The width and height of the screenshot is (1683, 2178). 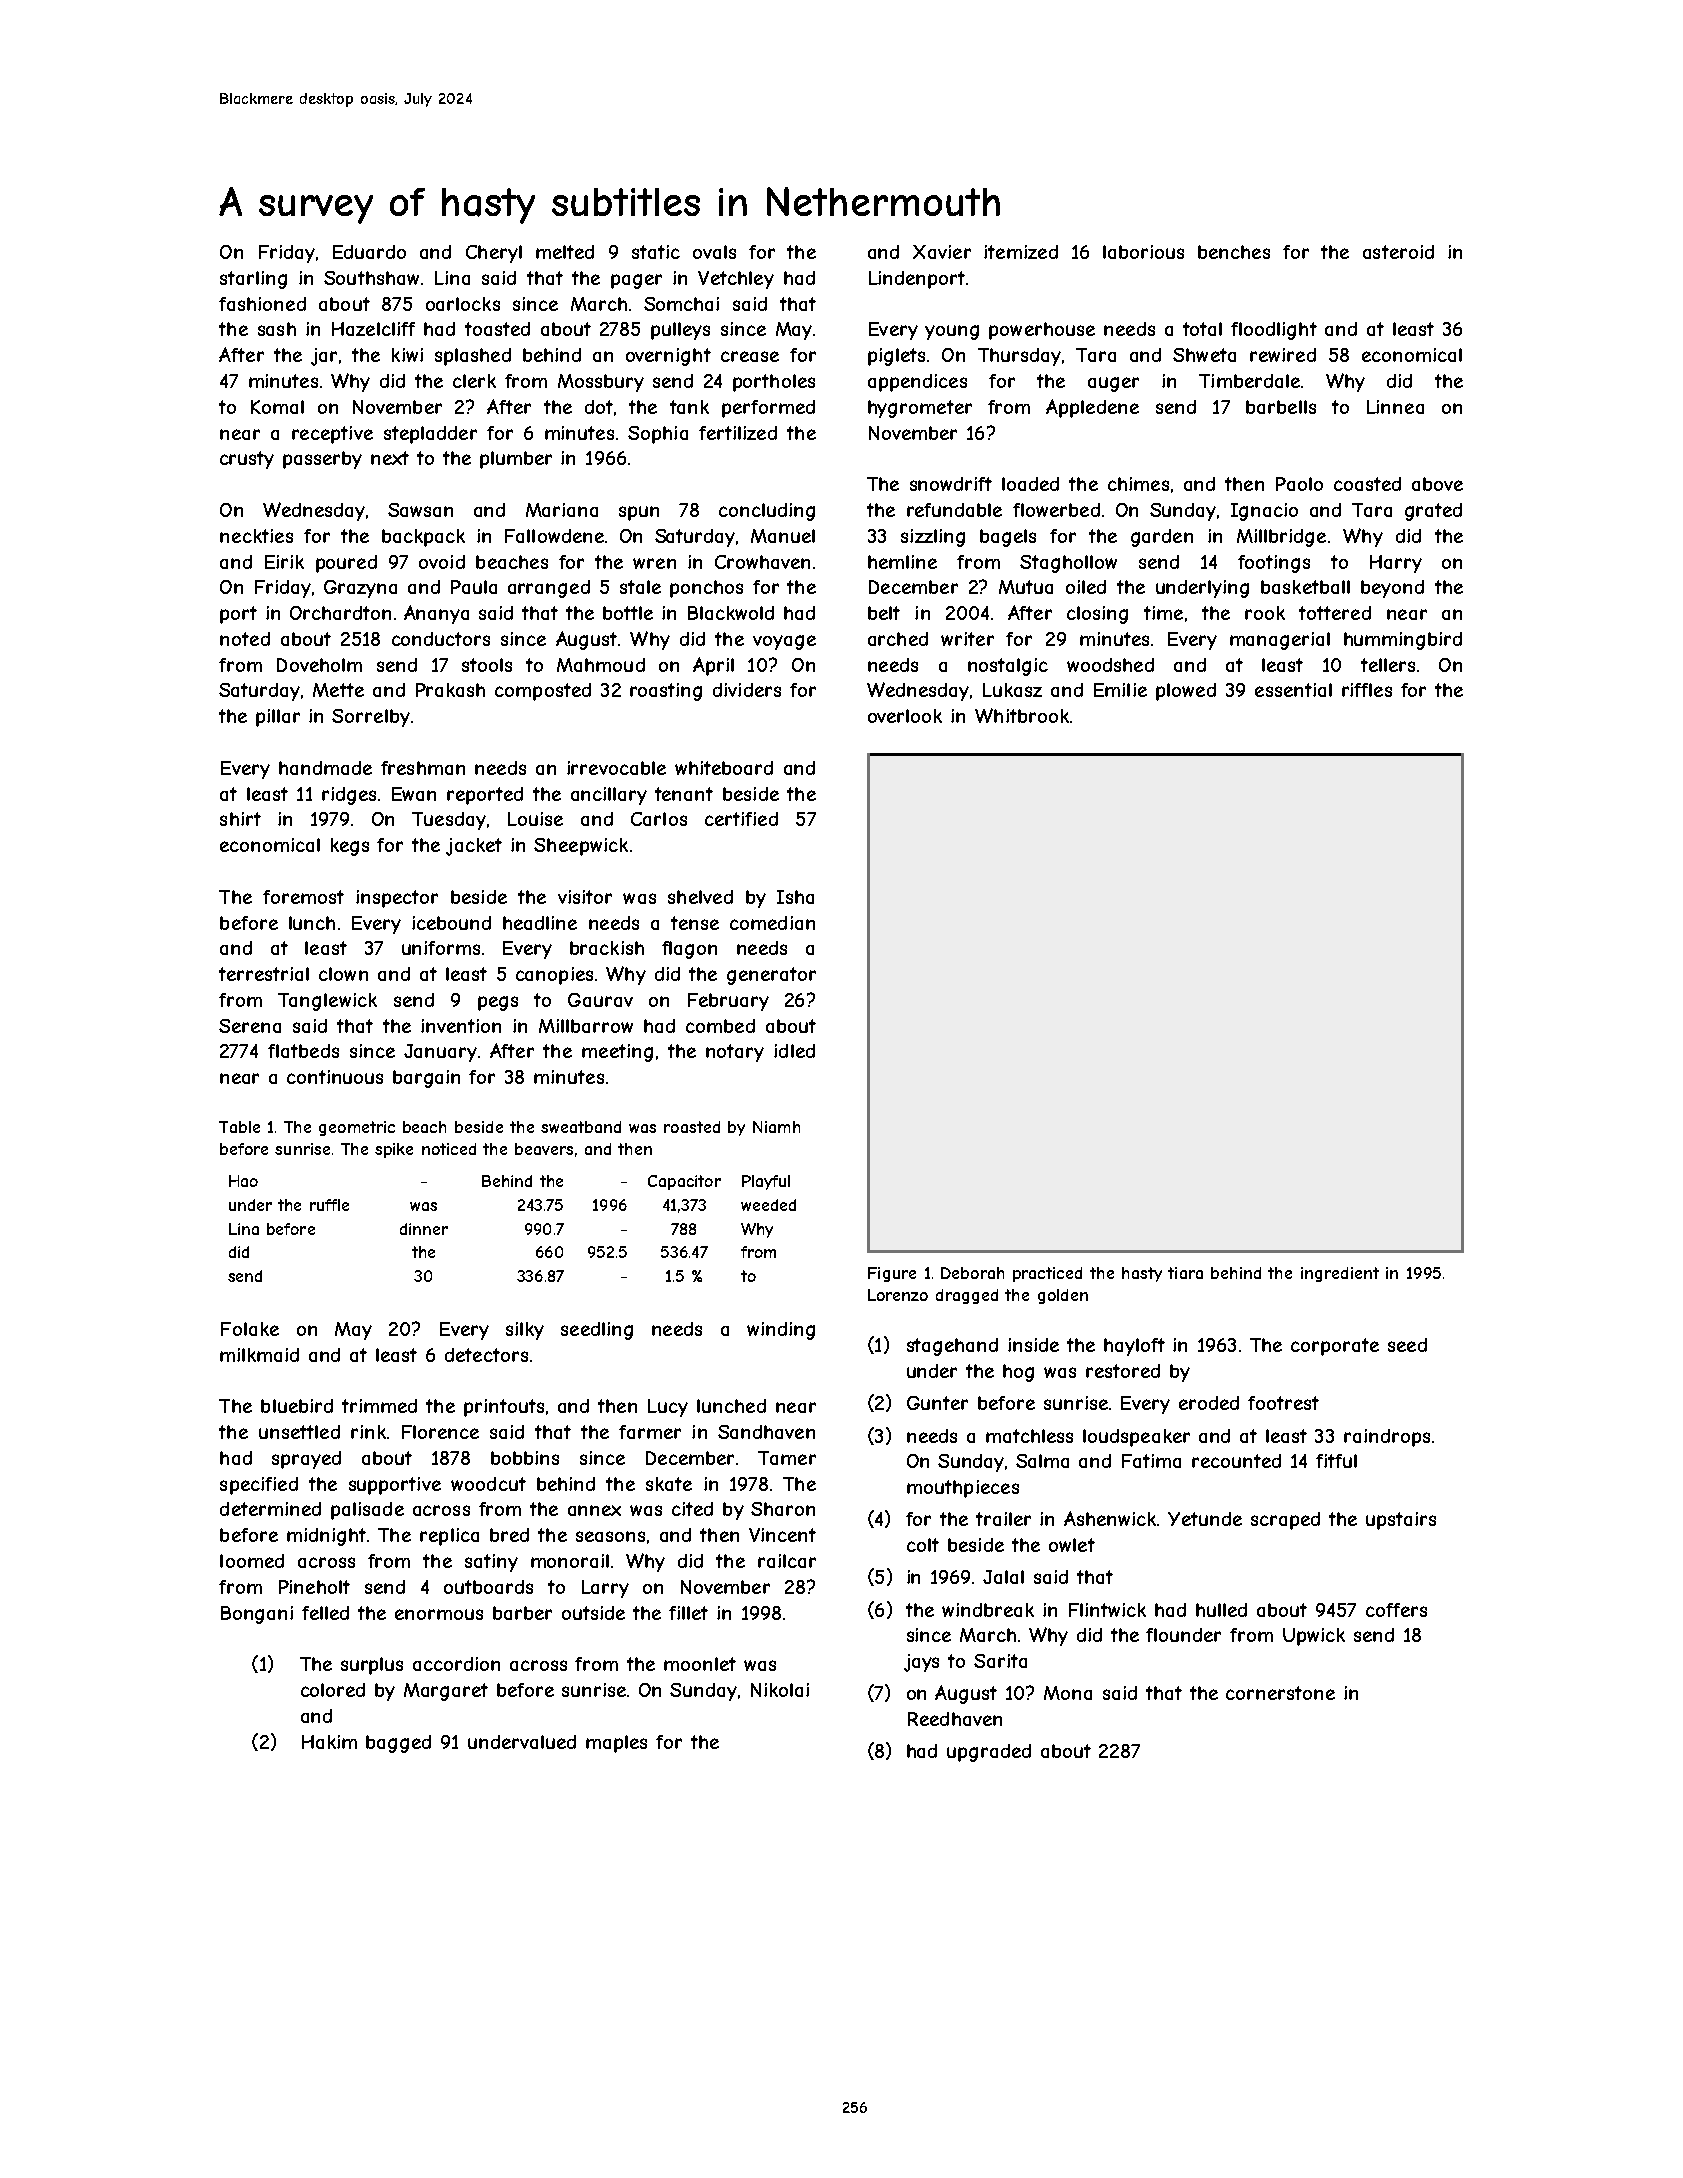 I want to click on ruffle, so click(x=329, y=1205).
